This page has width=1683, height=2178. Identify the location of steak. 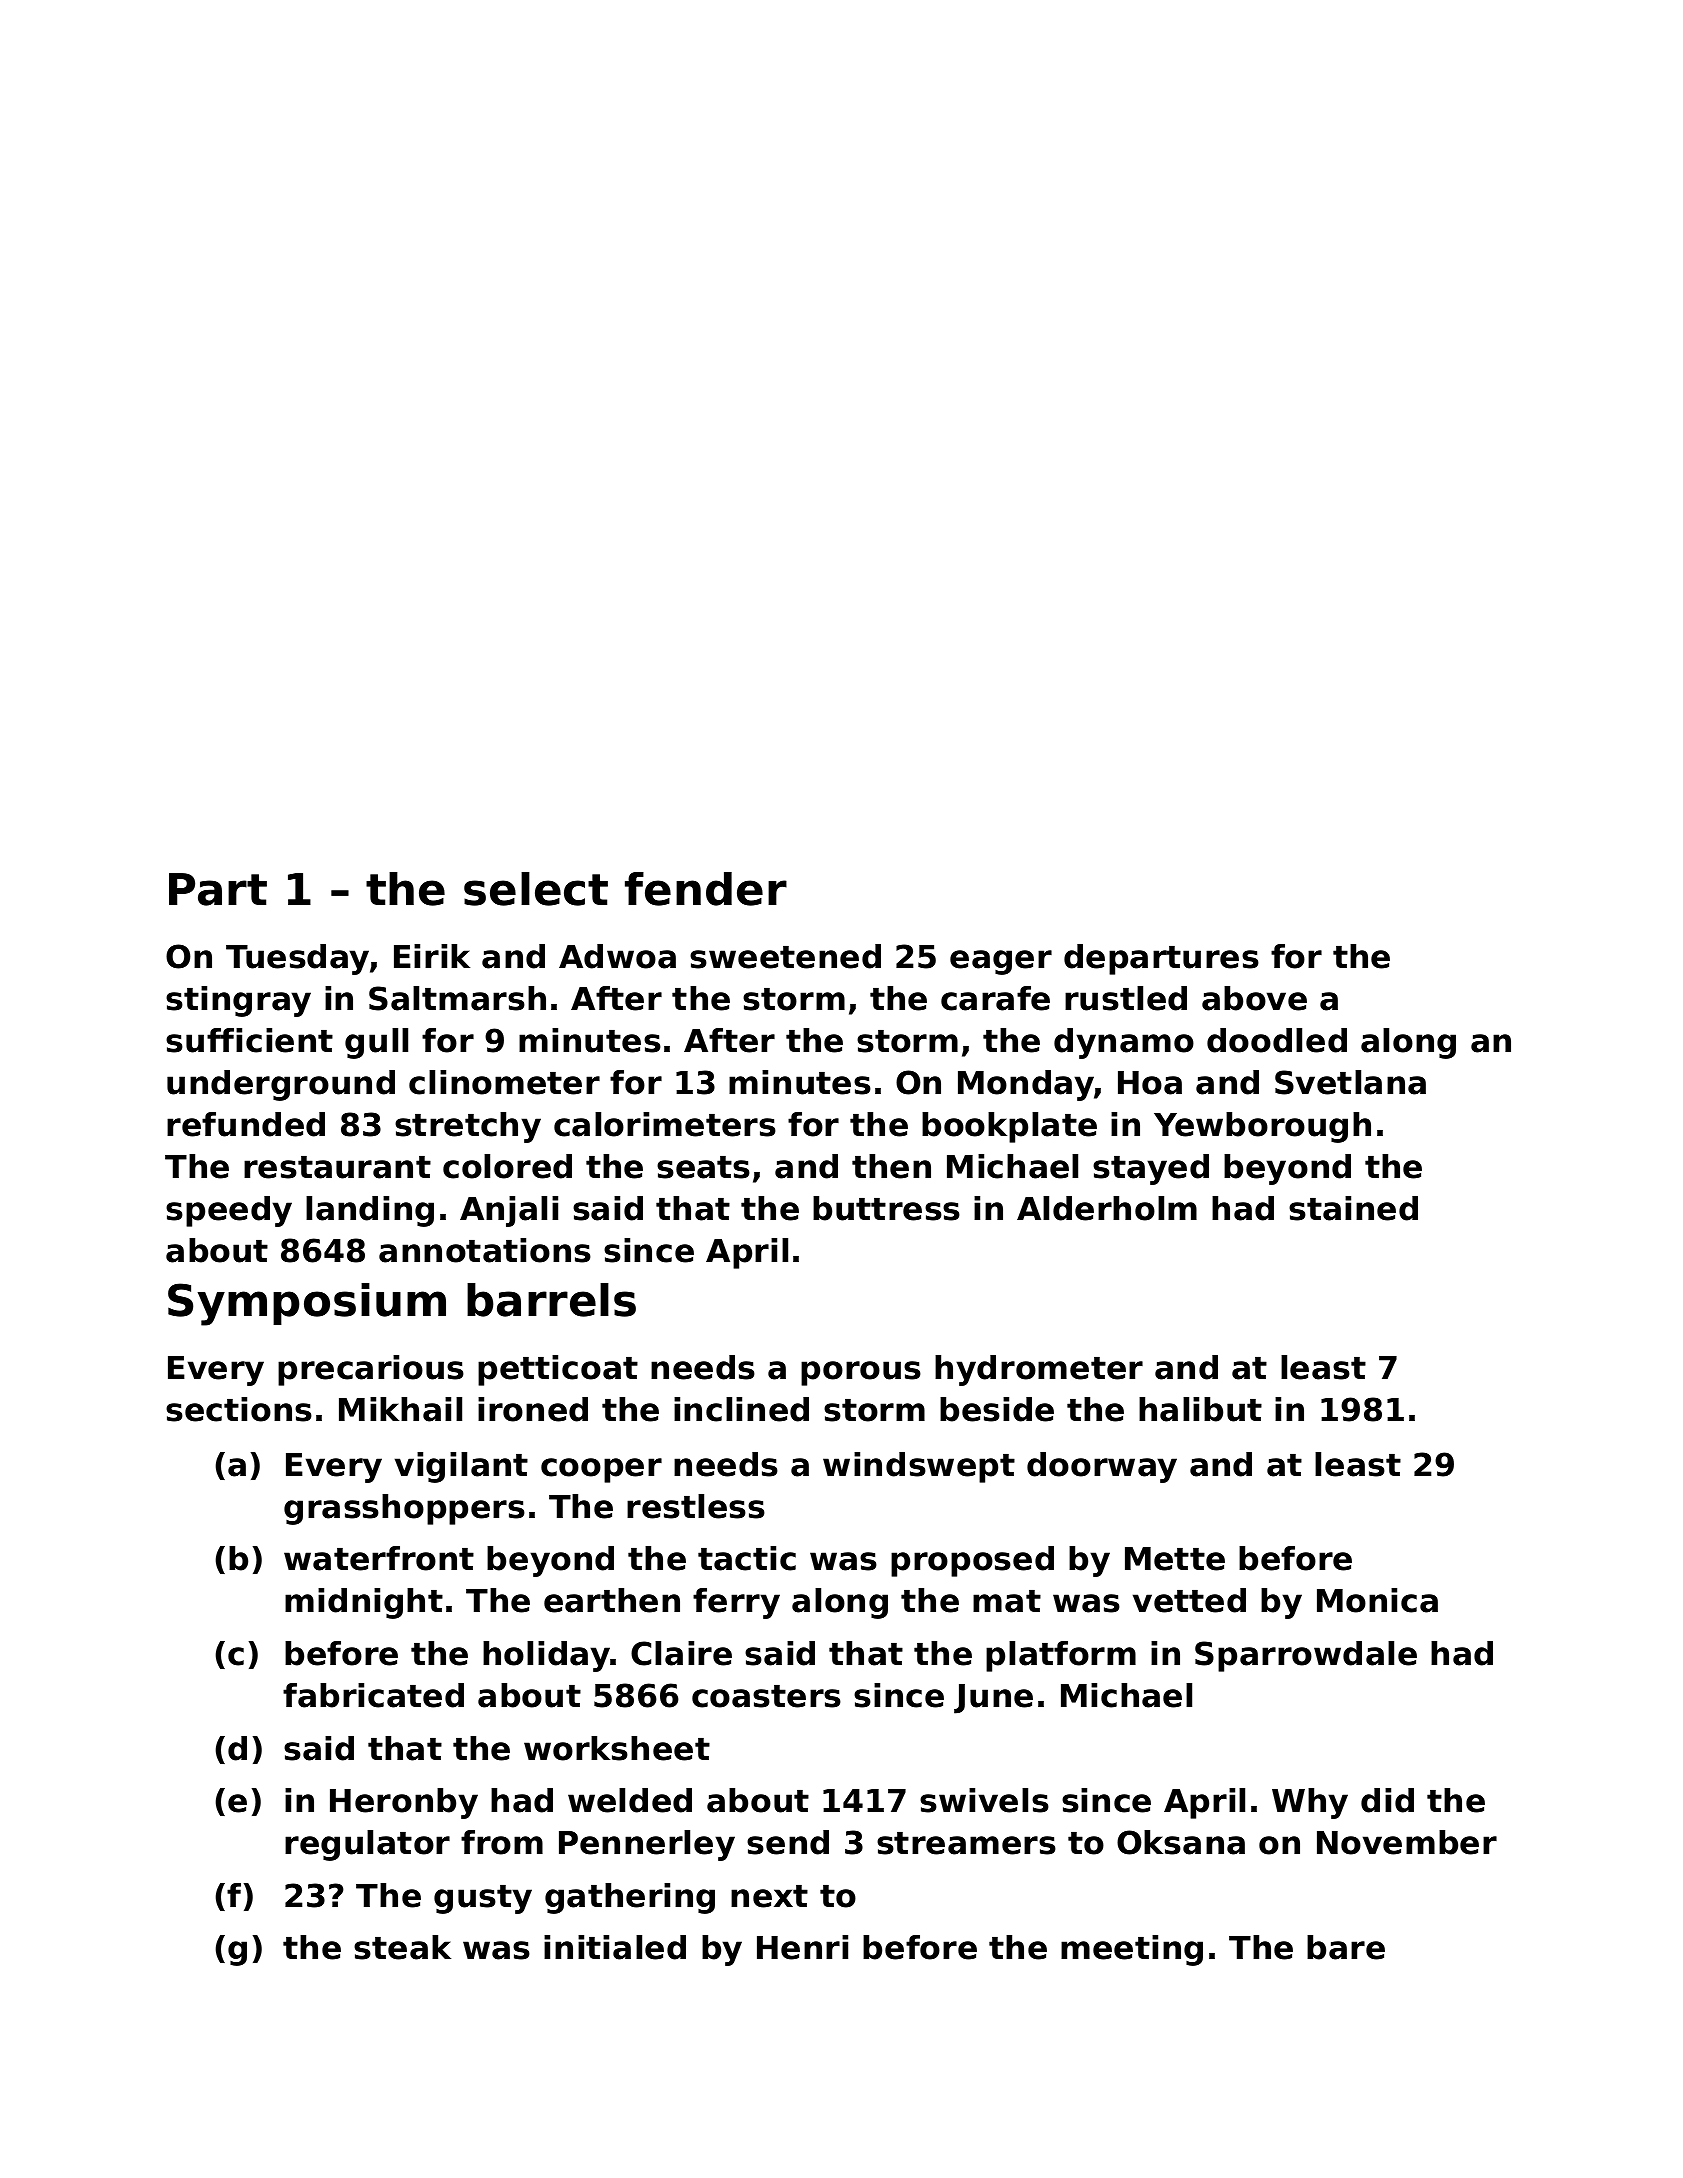
(402, 1947).
